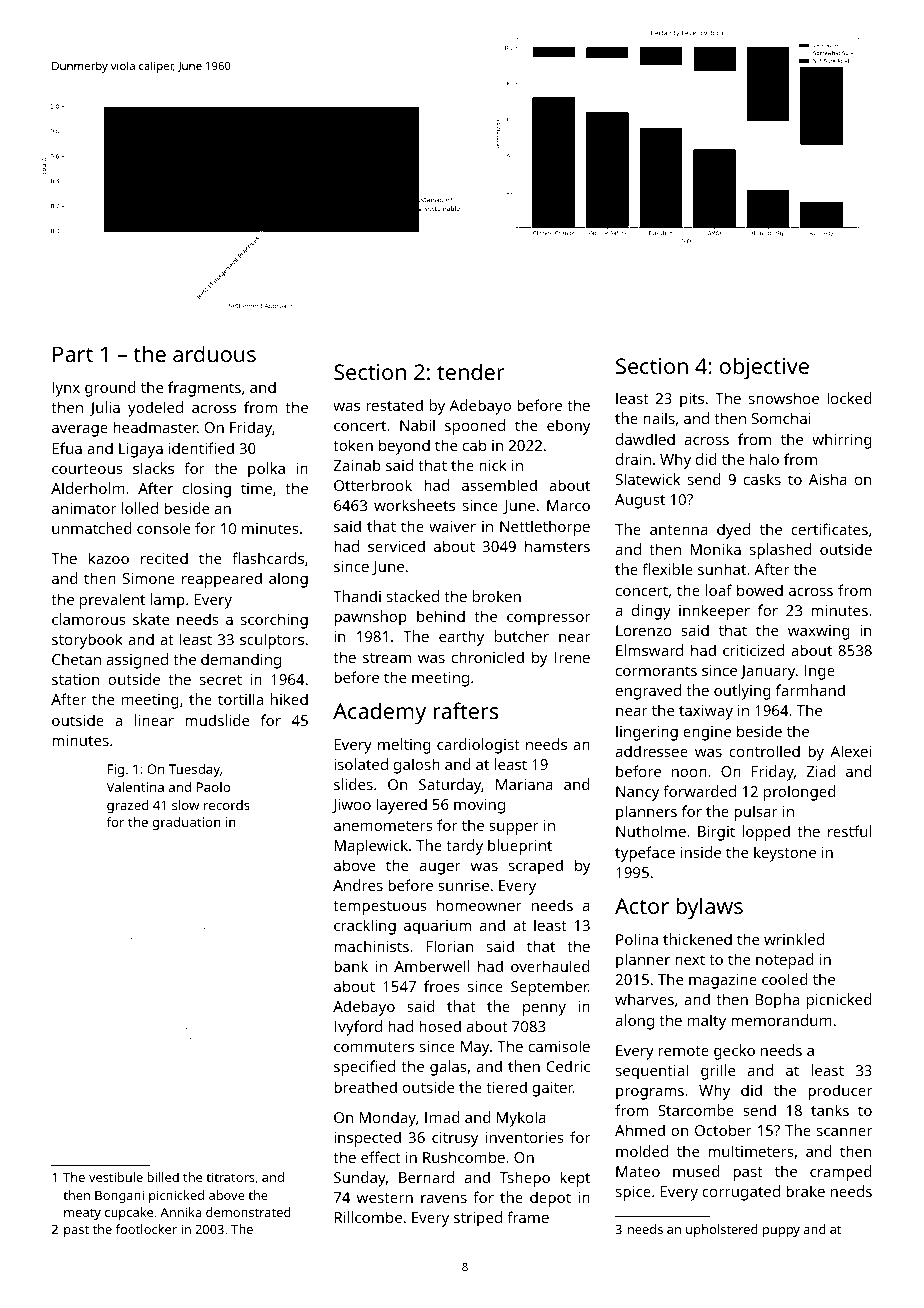  I want to click on Academy, so click(379, 713).
